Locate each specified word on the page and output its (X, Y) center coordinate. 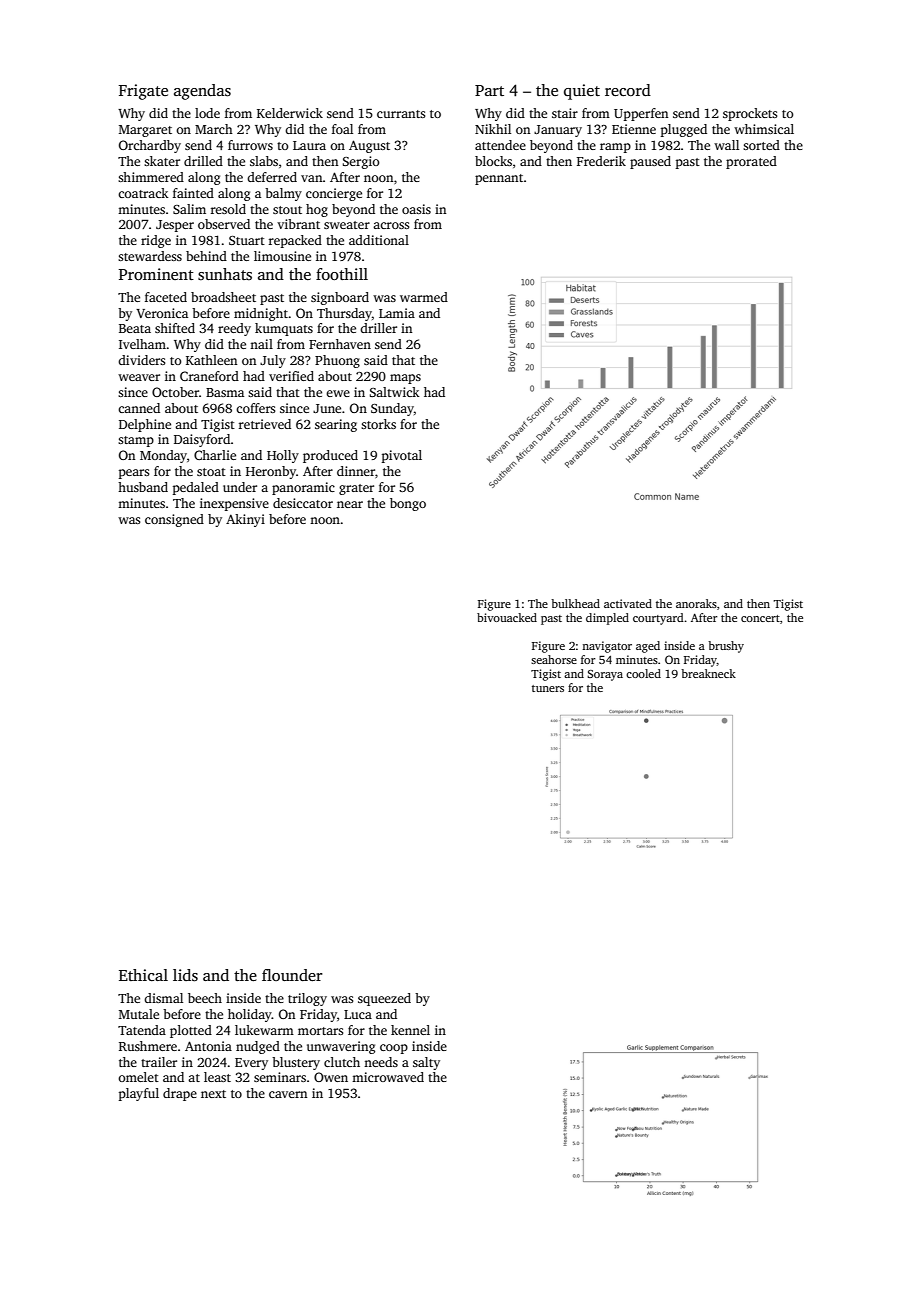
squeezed (384, 999)
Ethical (143, 975)
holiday (250, 1015)
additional (379, 240)
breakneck (708, 673)
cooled (643, 673)
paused (650, 162)
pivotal (402, 456)
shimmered (151, 177)
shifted (175, 328)
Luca (358, 1014)
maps (405, 379)
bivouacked (507, 617)
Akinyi (245, 520)
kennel (410, 1030)
